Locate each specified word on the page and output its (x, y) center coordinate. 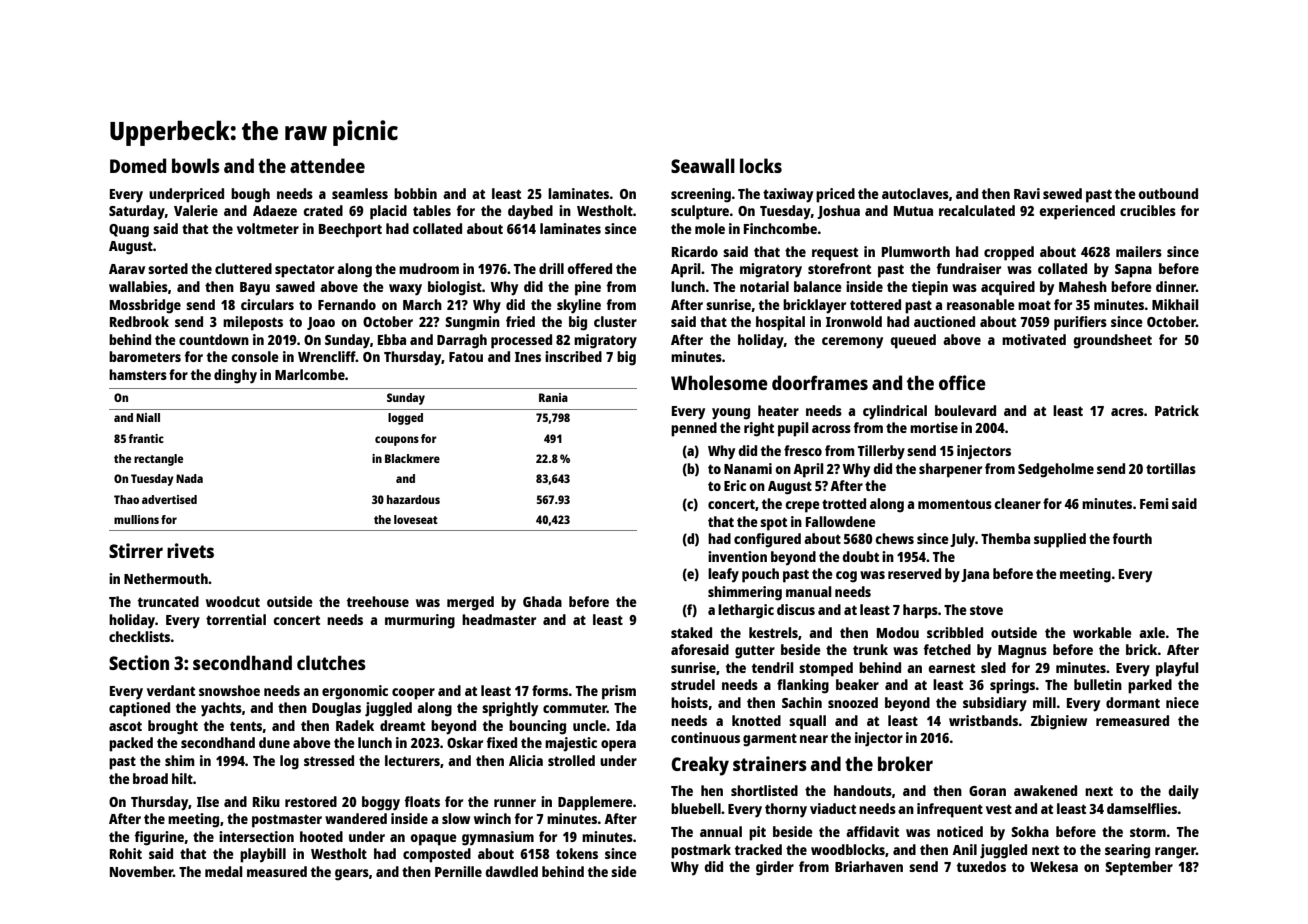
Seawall (703, 165)
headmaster (499, 619)
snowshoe (229, 690)
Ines (528, 357)
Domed (138, 165)
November (141, 871)
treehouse (378, 601)
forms (550, 690)
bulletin (1098, 684)
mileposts (253, 323)
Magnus (1022, 652)
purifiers (1080, 323)
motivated (1034, 339)
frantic (146, 438)
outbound (1168, 193)
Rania (553, 397)
